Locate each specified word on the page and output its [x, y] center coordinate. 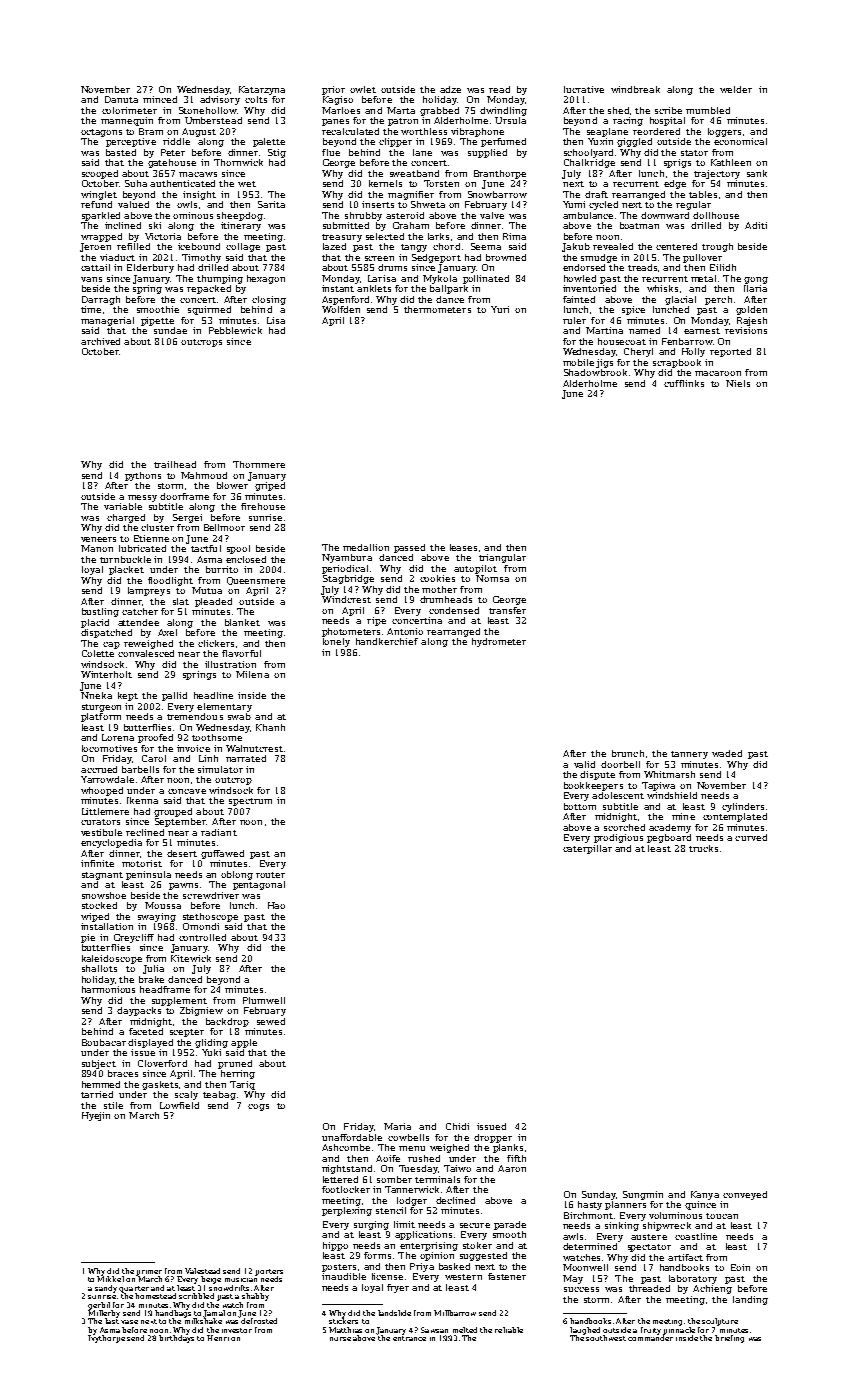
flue [331, 152]
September [180, 822]
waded [727, 753]
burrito [222, 569]
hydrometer [499, 642]
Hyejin [96, 1116]
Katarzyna [262, 90]
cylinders [743, 807]
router [270, 875]
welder [736, 89]
